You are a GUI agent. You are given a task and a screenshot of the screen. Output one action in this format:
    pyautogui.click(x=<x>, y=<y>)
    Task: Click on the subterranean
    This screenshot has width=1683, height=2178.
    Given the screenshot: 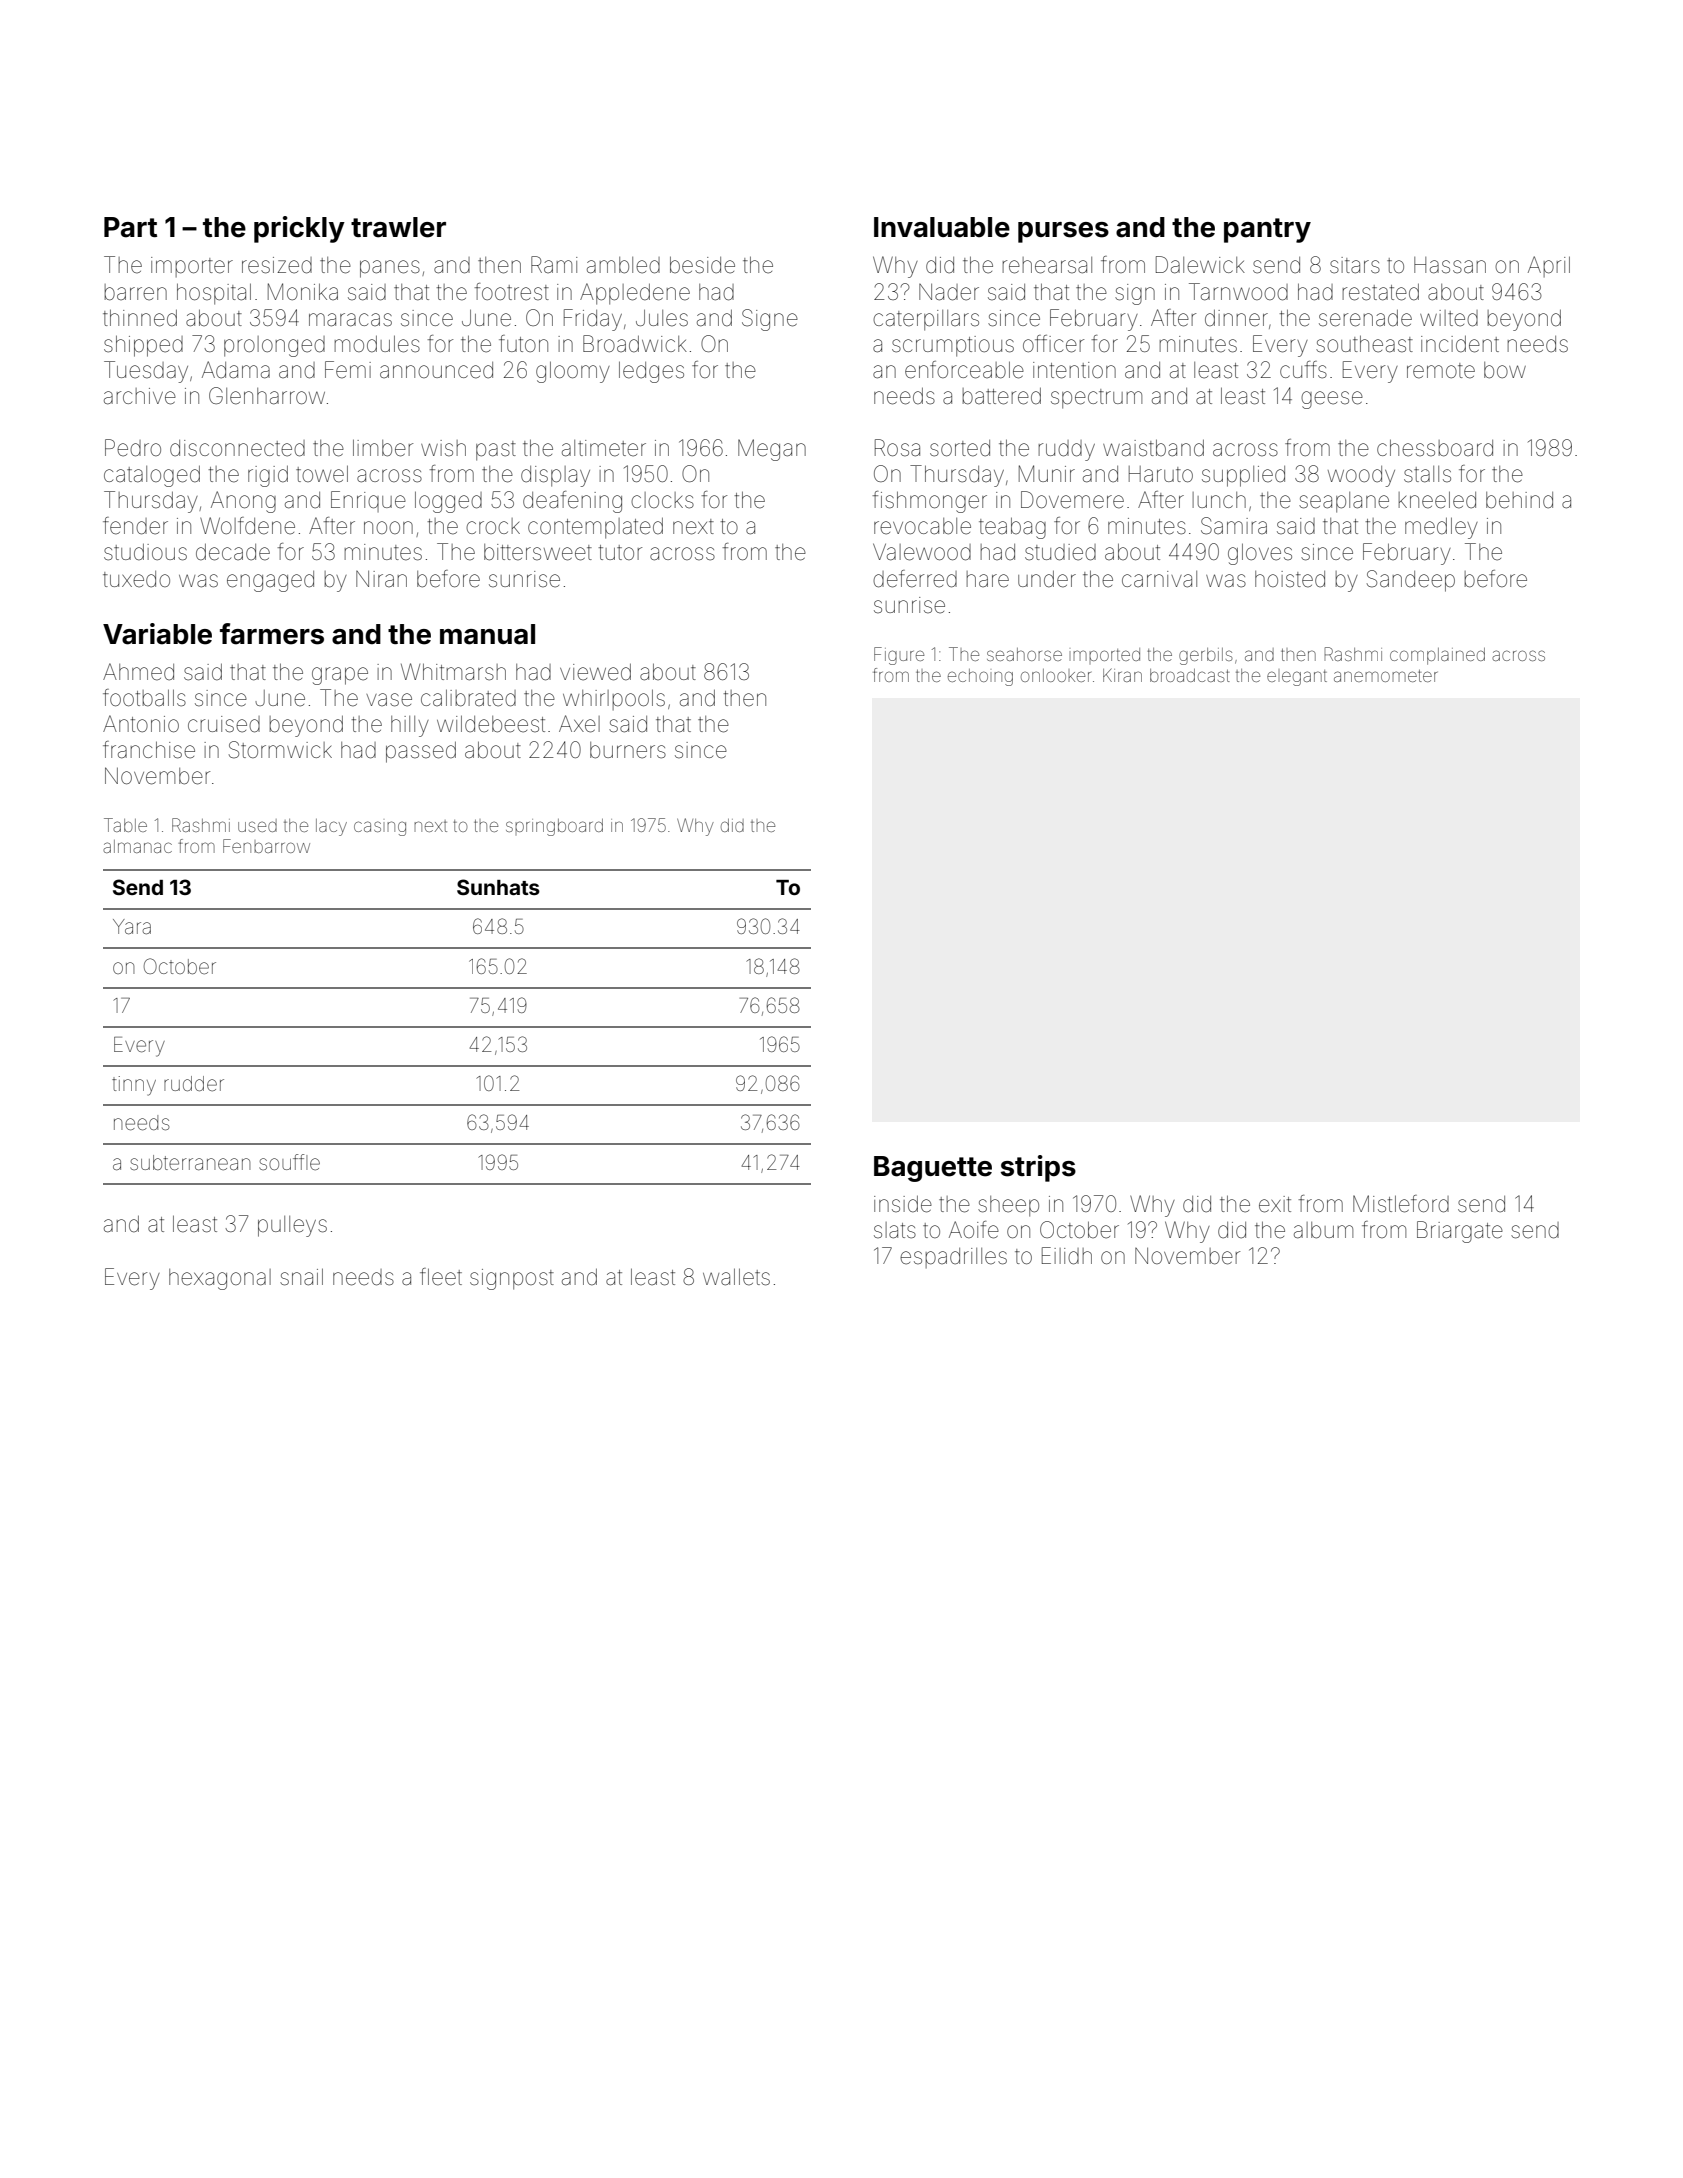 What is the action you would take?
    pyautogui.click(x=190, y=1163)
